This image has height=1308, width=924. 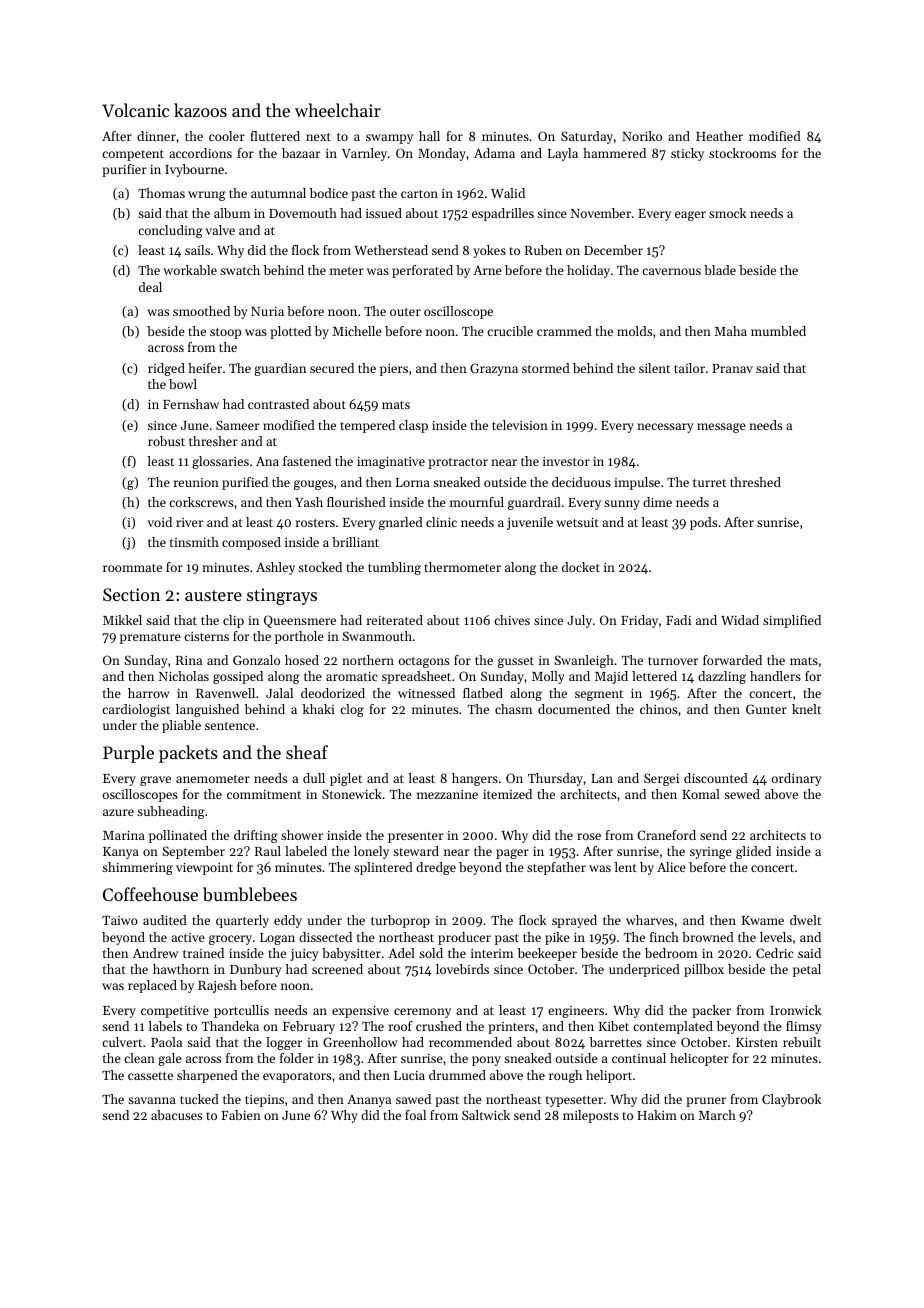 I want to click on issued, so click(x=384, y=213).
